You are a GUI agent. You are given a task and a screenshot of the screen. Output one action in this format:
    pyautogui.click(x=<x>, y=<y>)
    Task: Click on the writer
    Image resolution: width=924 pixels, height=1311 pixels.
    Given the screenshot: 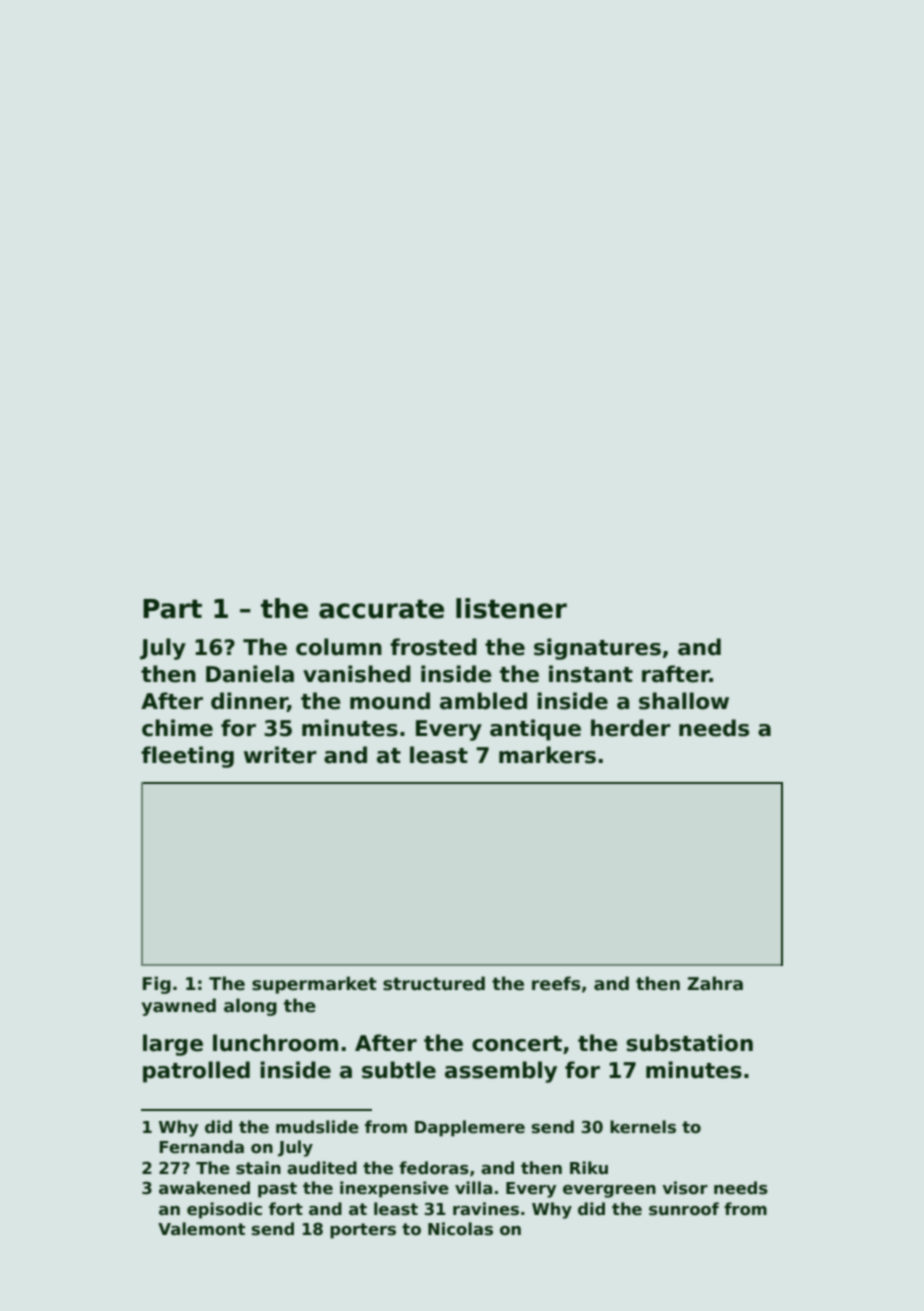 What is the action you would take?
    pyautogui.click(x=280, y=755)
